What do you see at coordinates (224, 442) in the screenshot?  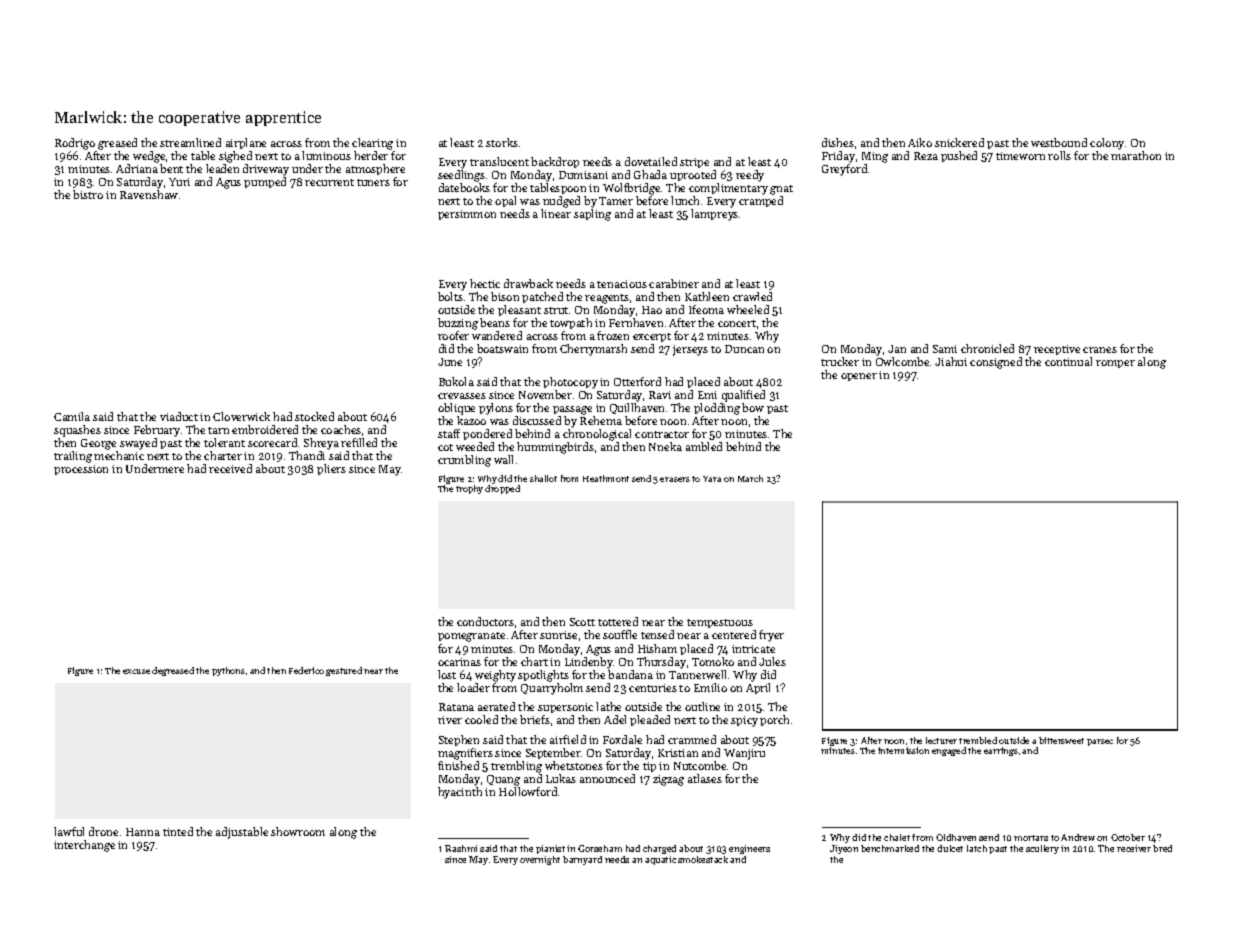 I see `tolerant` at bounding box center [224, 442].
